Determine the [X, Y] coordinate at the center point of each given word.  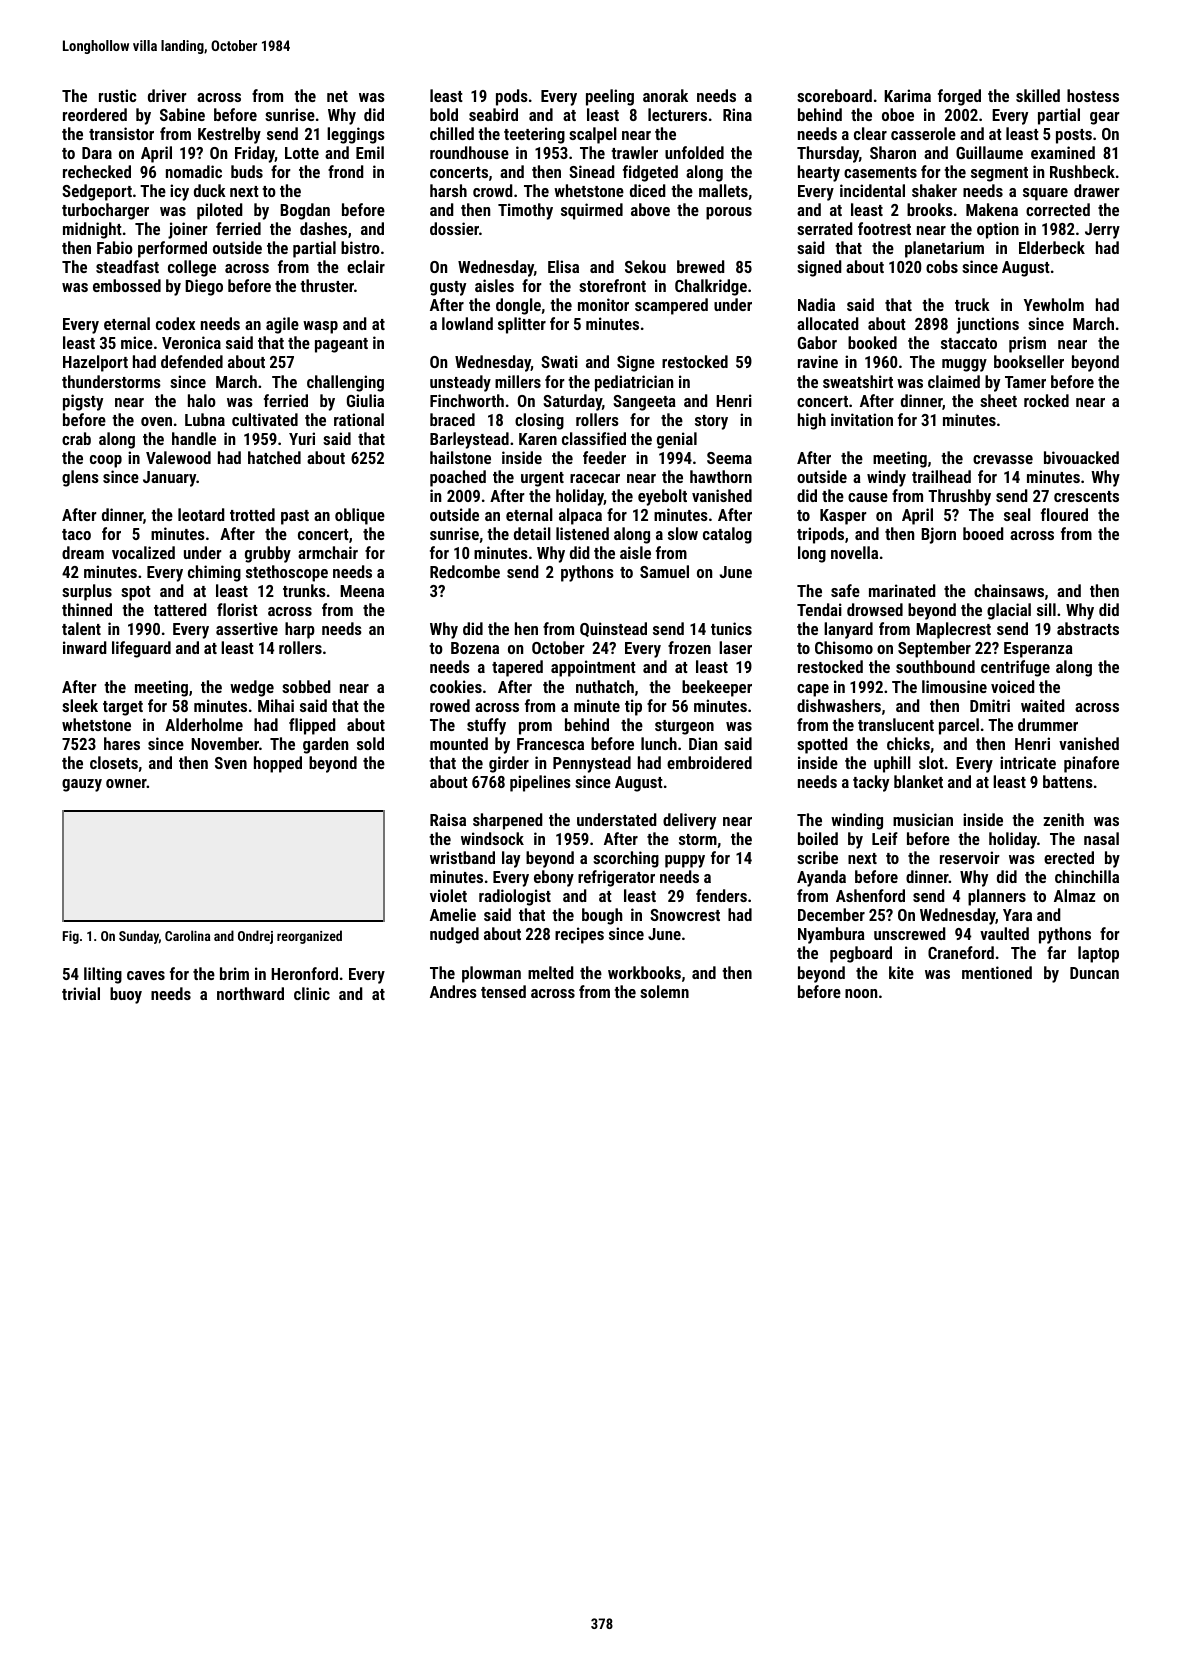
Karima [907, 95]
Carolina [187, 935]
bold [444, 114]
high [812, 421]
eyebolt [662, 497]
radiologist [515, 897]
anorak [665, 95]
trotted [252, 514]
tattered [180, 609]
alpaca [580, 516]
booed [983, 533]
